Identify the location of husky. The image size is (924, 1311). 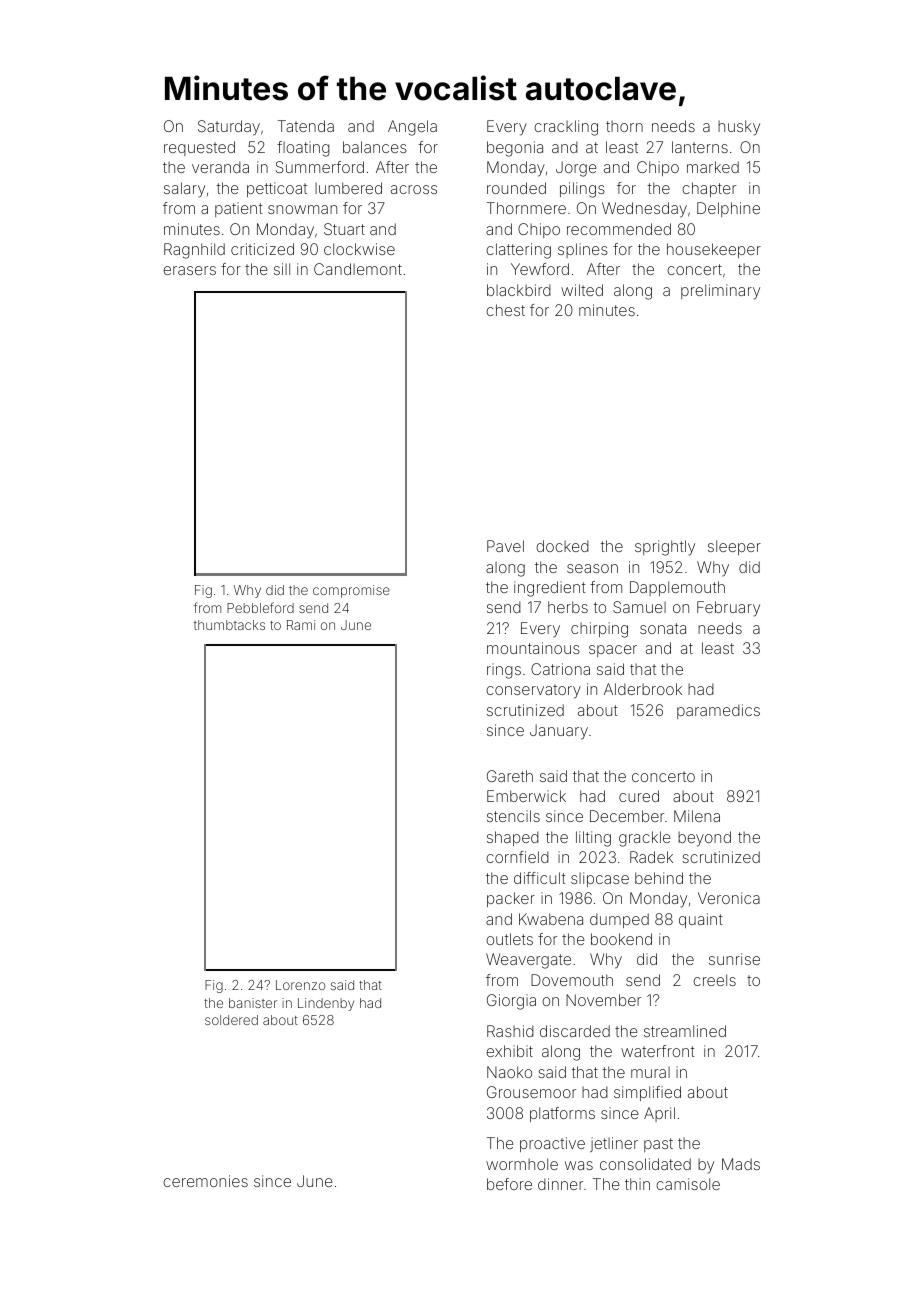
(739, 128).
